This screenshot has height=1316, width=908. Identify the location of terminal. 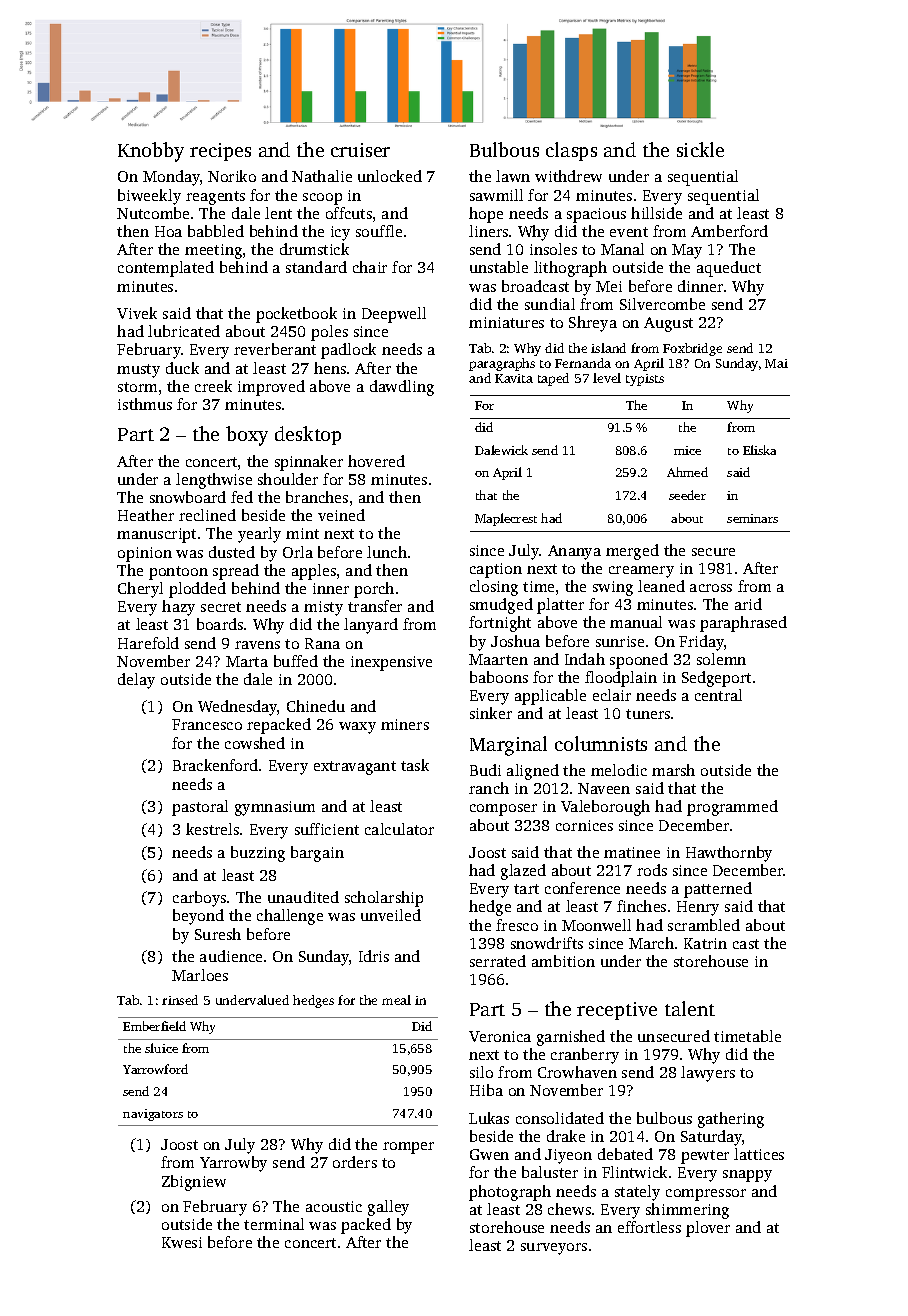
(274, 1224).
